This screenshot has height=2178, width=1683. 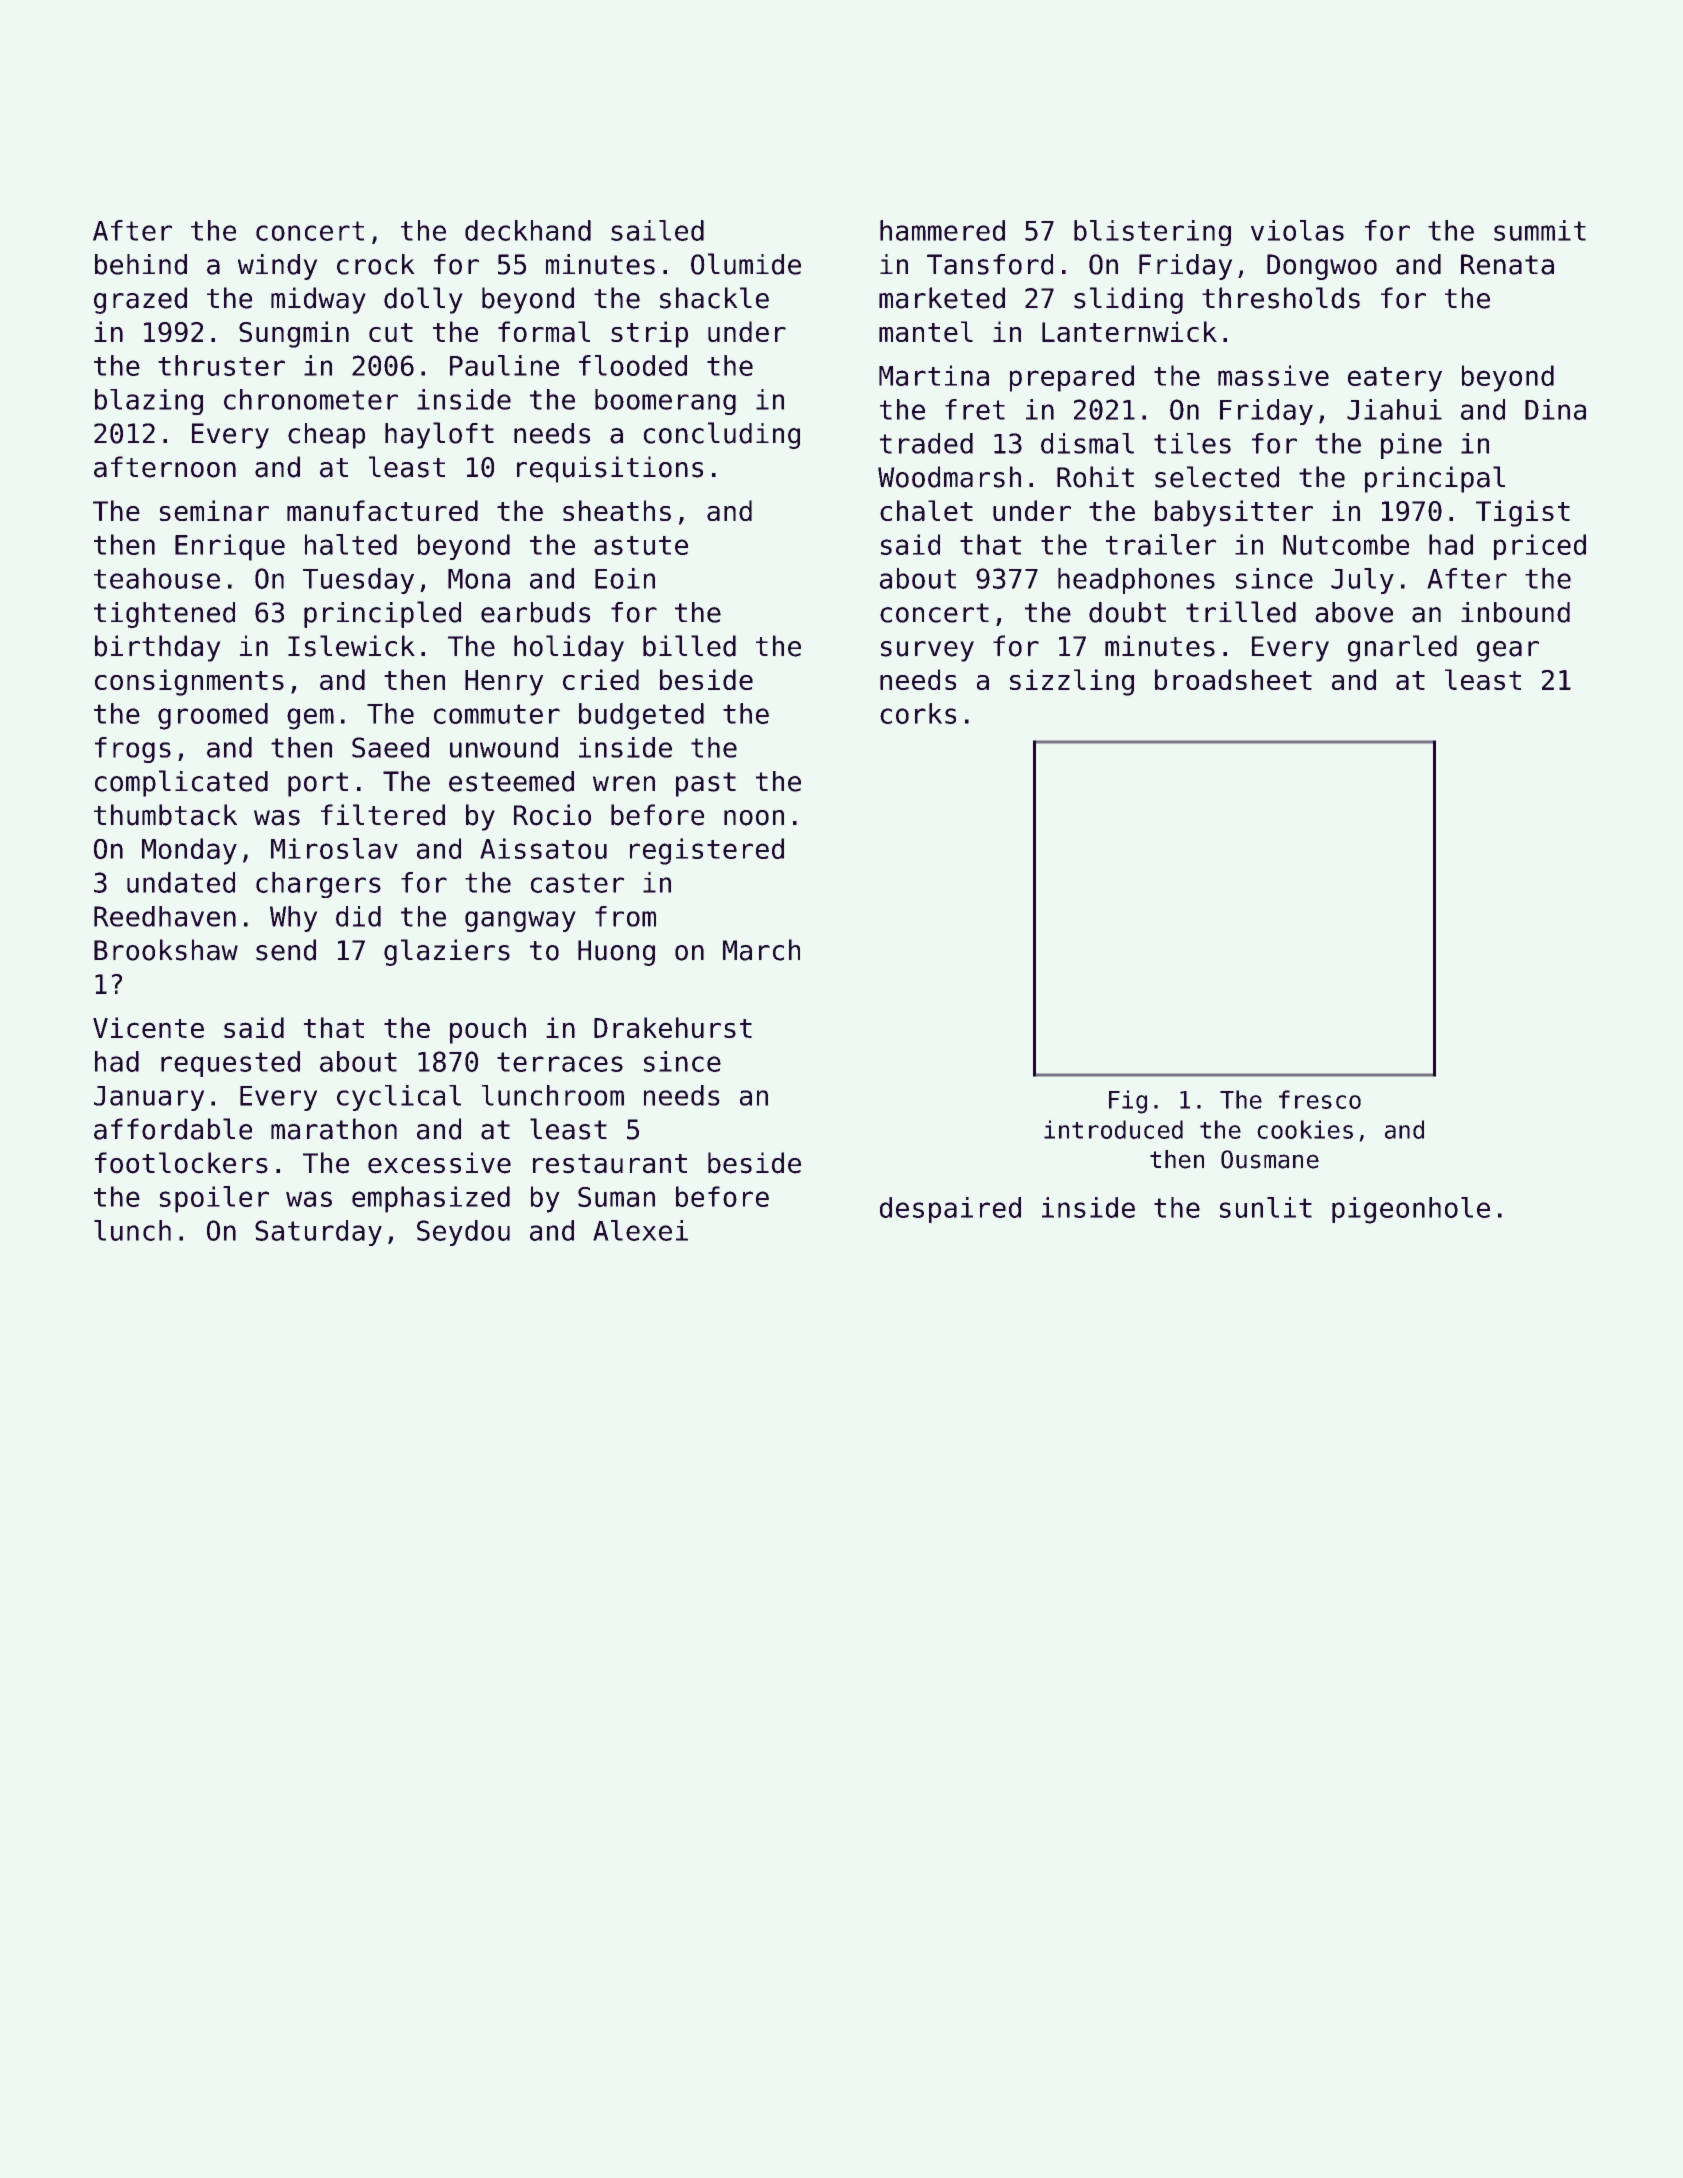 What do you see at coordinates (1508, 651) in the screenshot?
I see `gear` at bounding box center [1508, 651].
